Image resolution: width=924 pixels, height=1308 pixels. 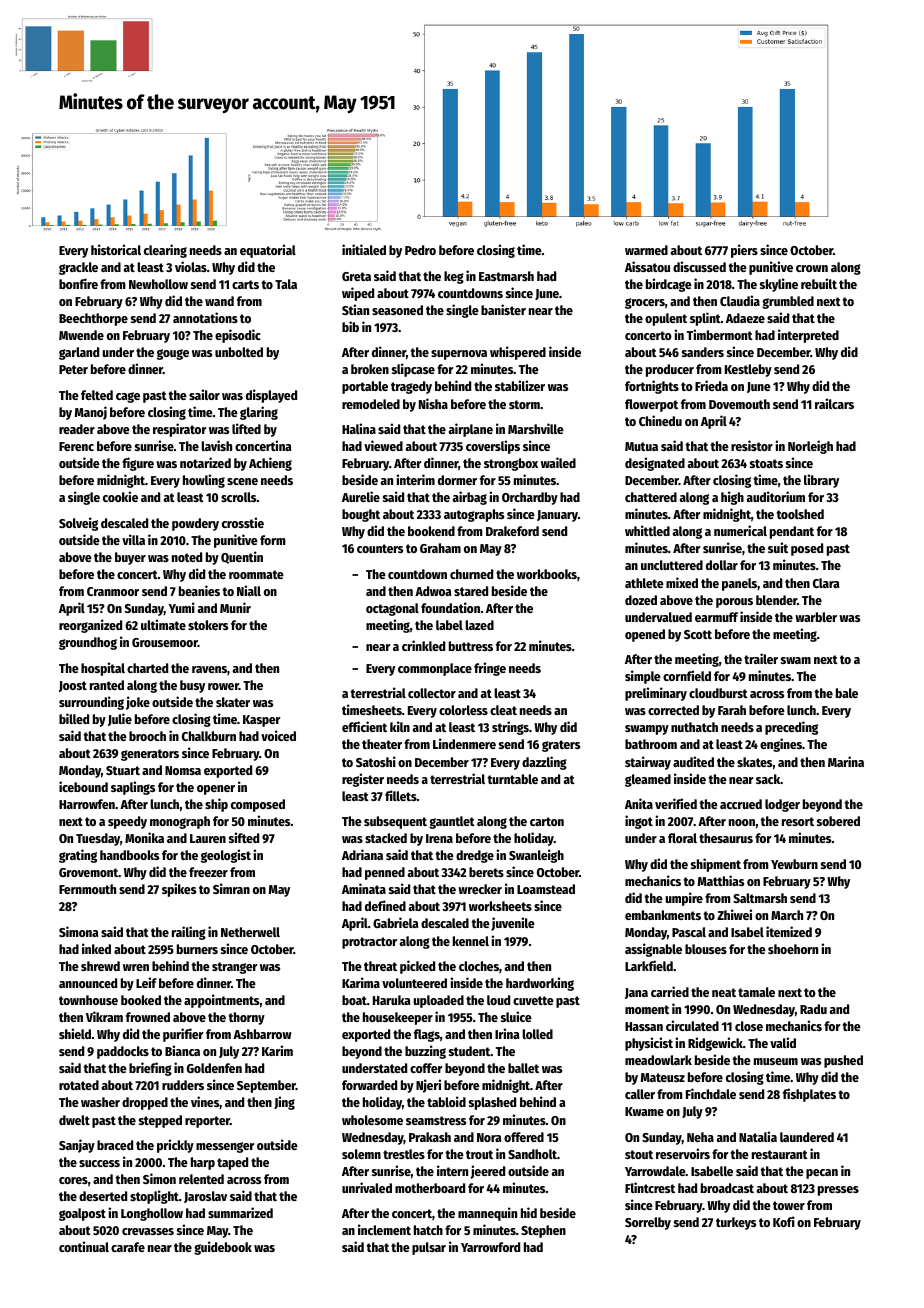 I want to click on Beechthorpe, so click(x=93, y=319).
